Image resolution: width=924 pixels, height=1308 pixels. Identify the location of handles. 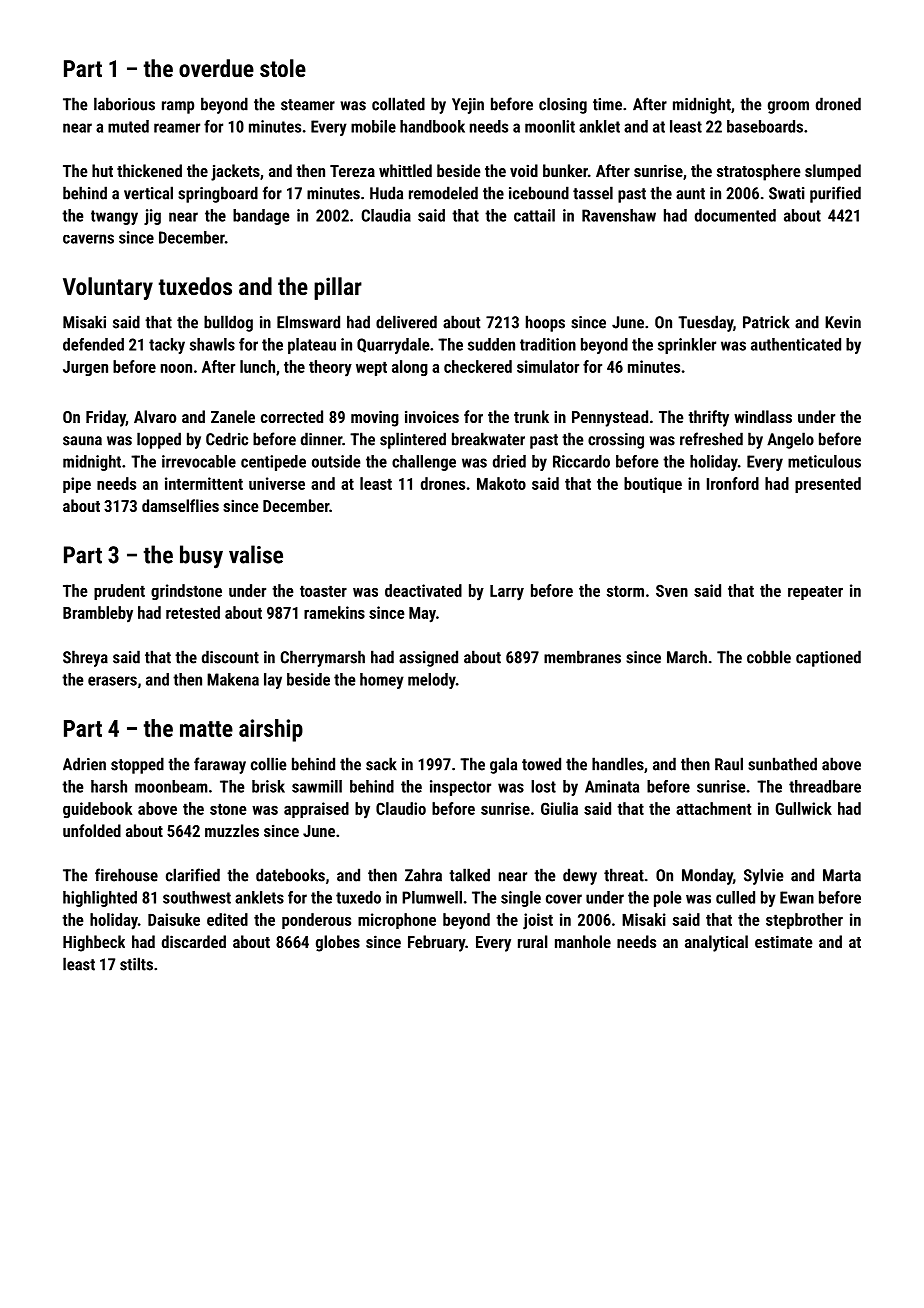
(618, 764).
